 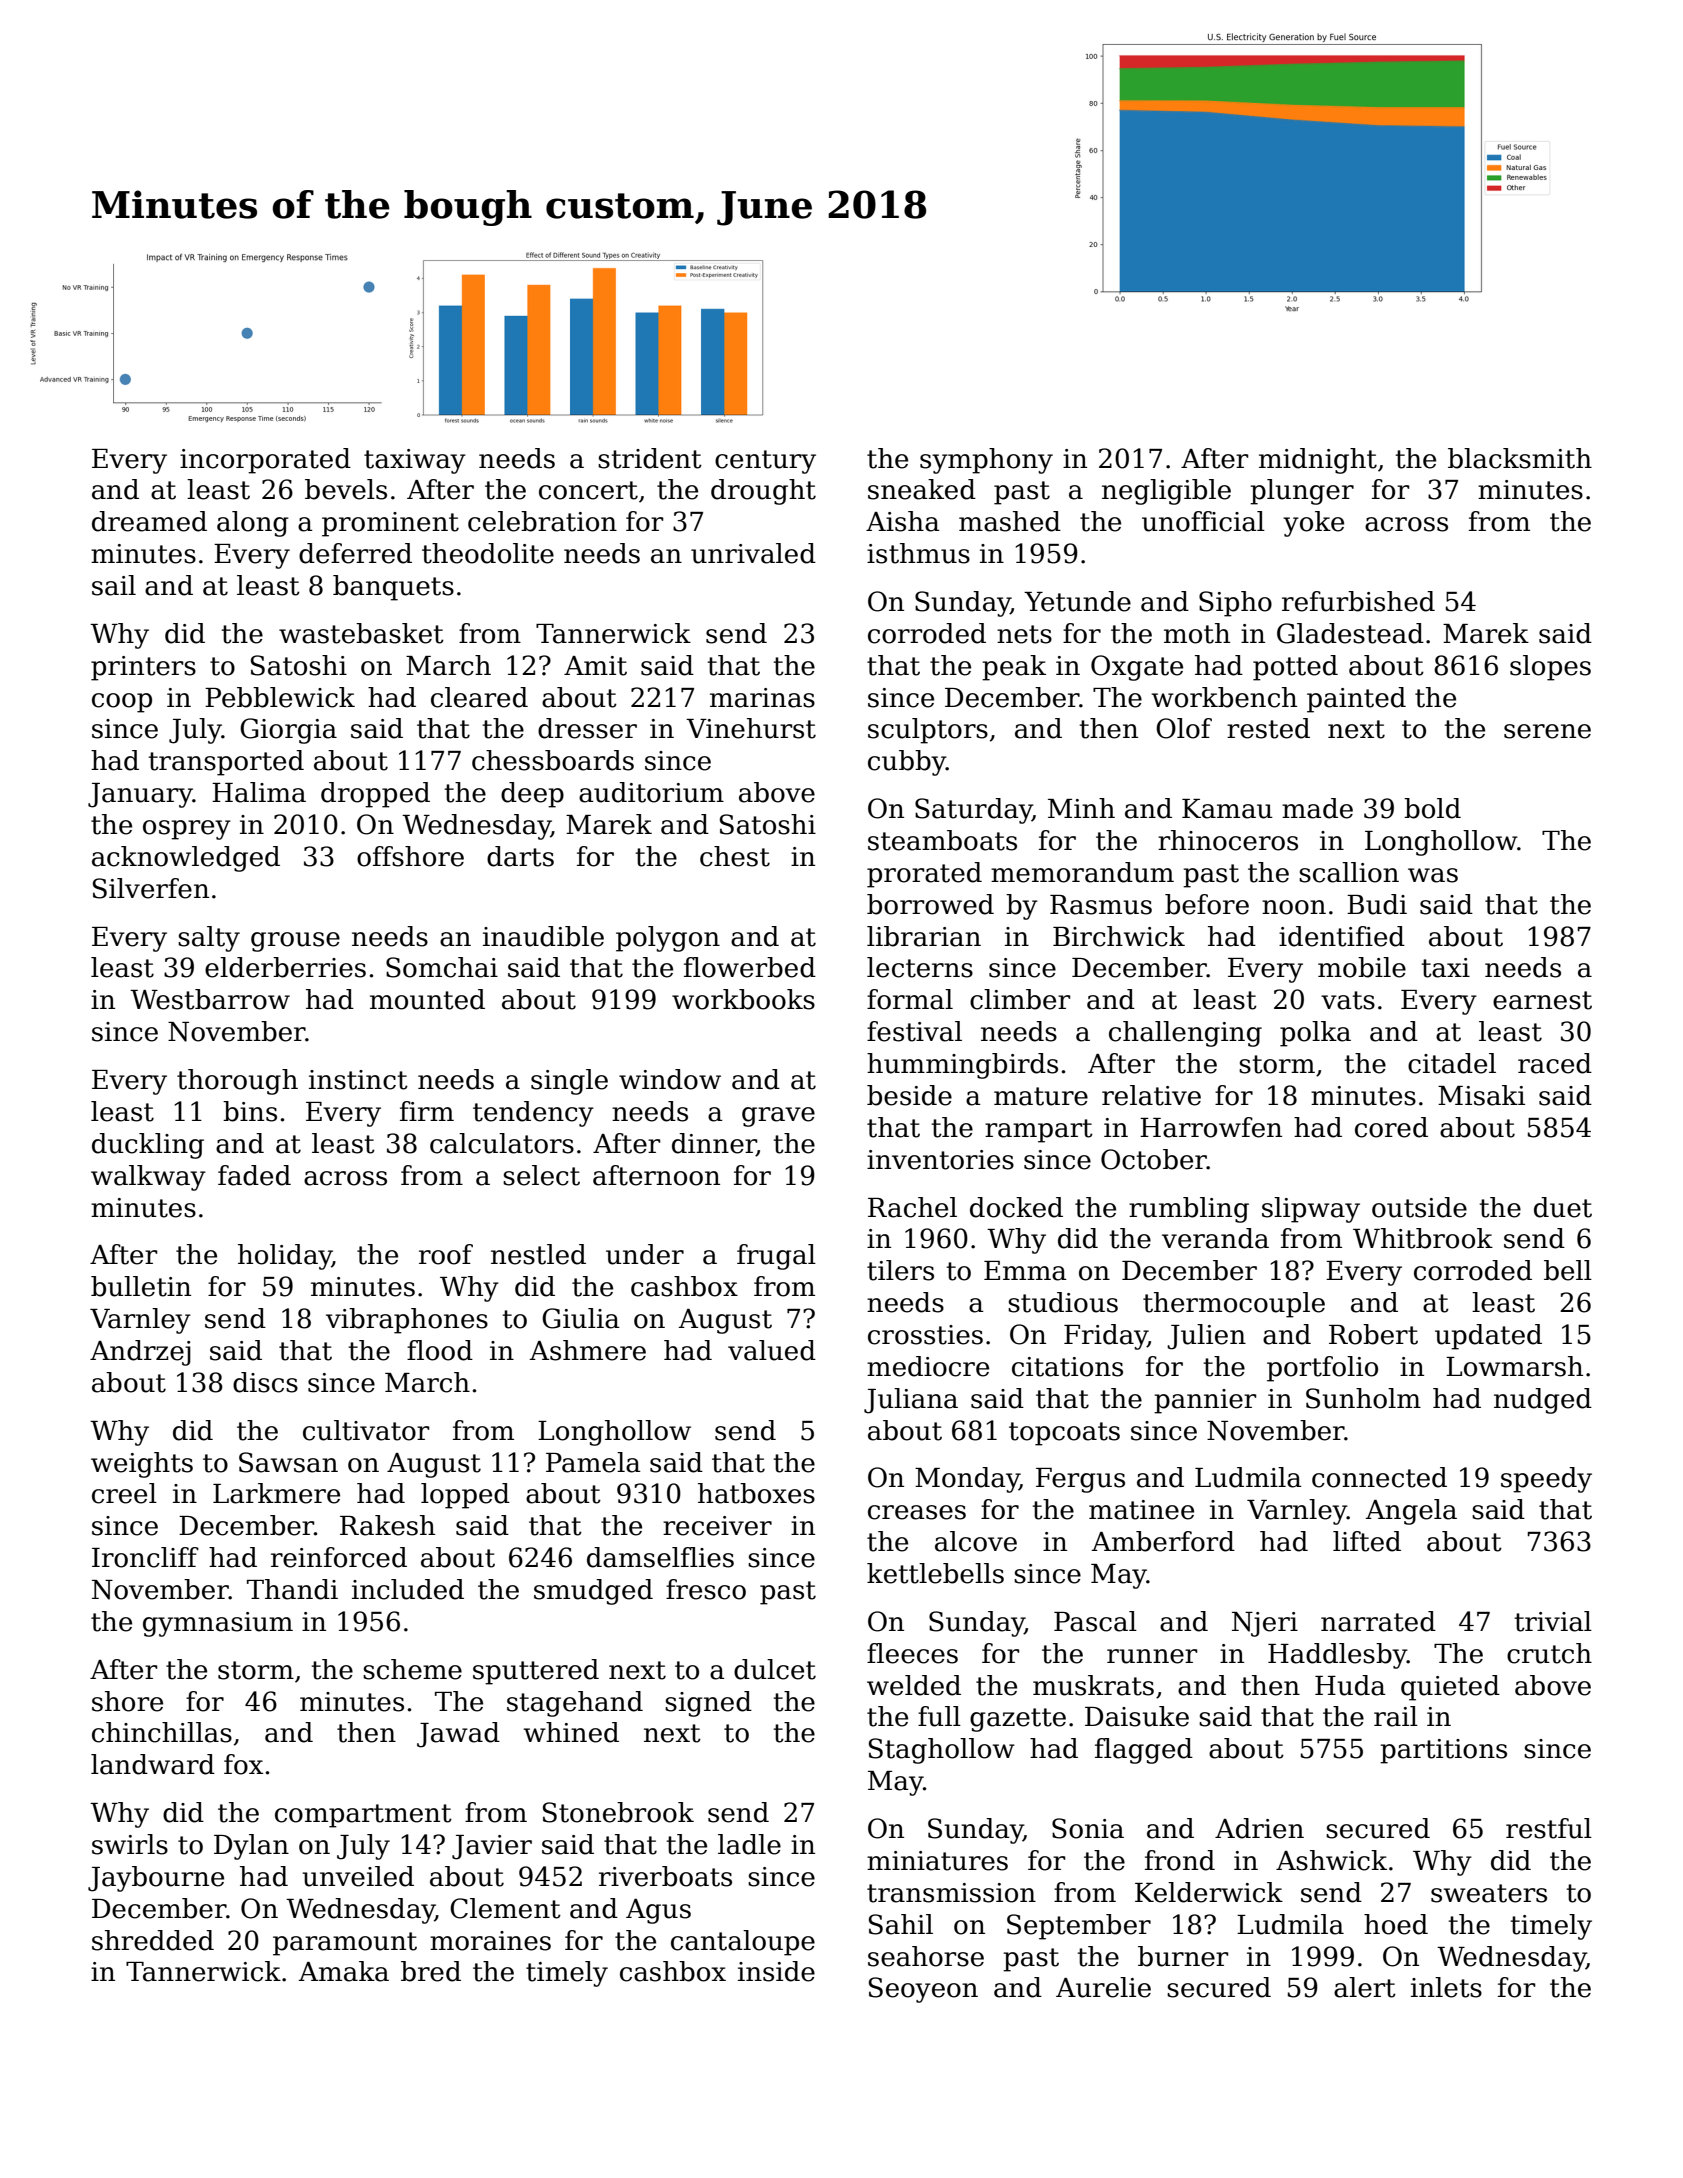 What do you see at coordinates (776, 1257) in the screenshot?
I see `frugal` at bounding box center [776, 1257].
